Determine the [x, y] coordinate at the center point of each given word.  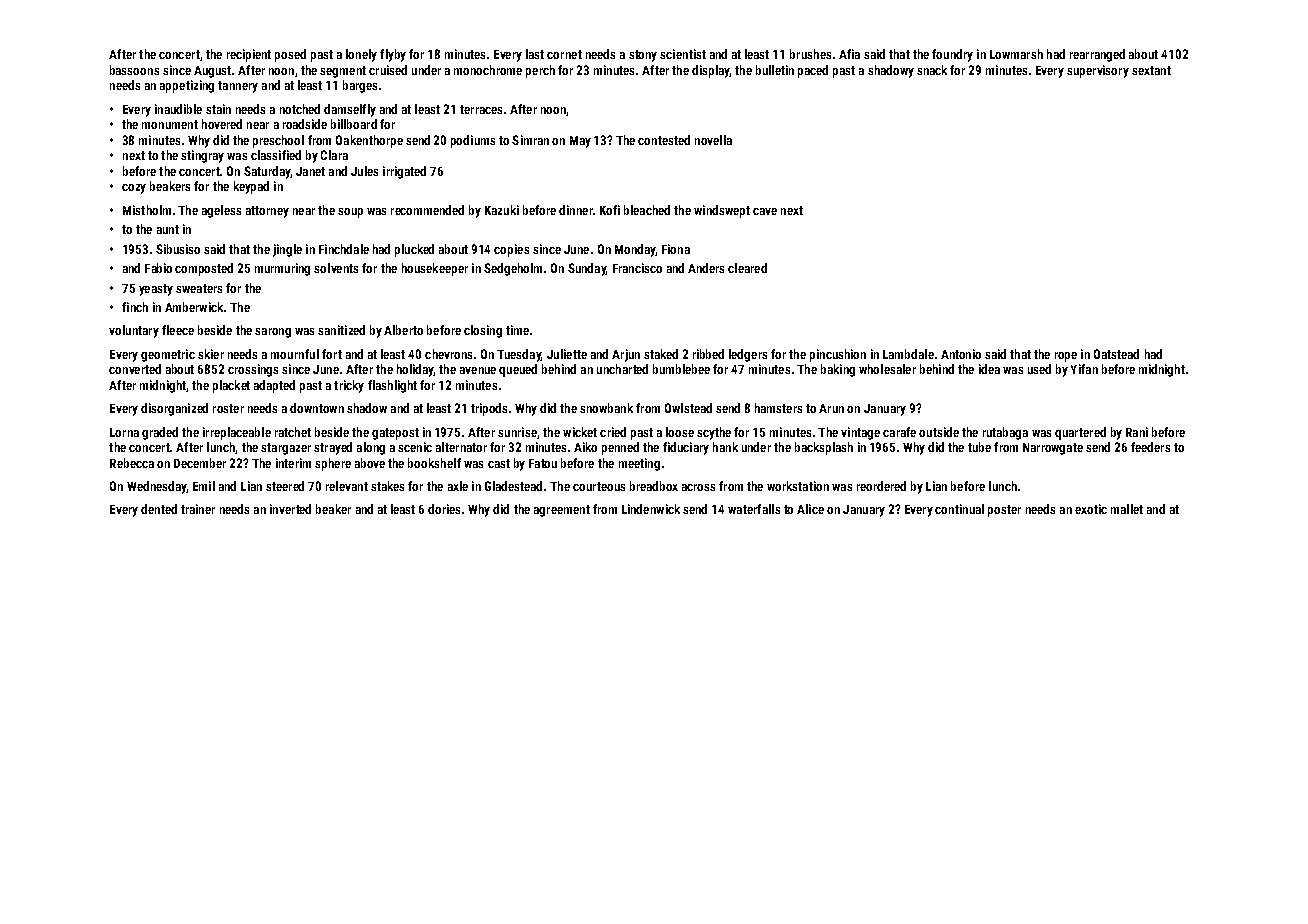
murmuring [282, 269]
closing [483, 331]
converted [135, 369]
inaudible [178, 109]
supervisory [1098, 71]
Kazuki [502, 210]
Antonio [961, 354]
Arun [831, 408]
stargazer [286, 449]
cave [765, 211]
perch [540, 71]
